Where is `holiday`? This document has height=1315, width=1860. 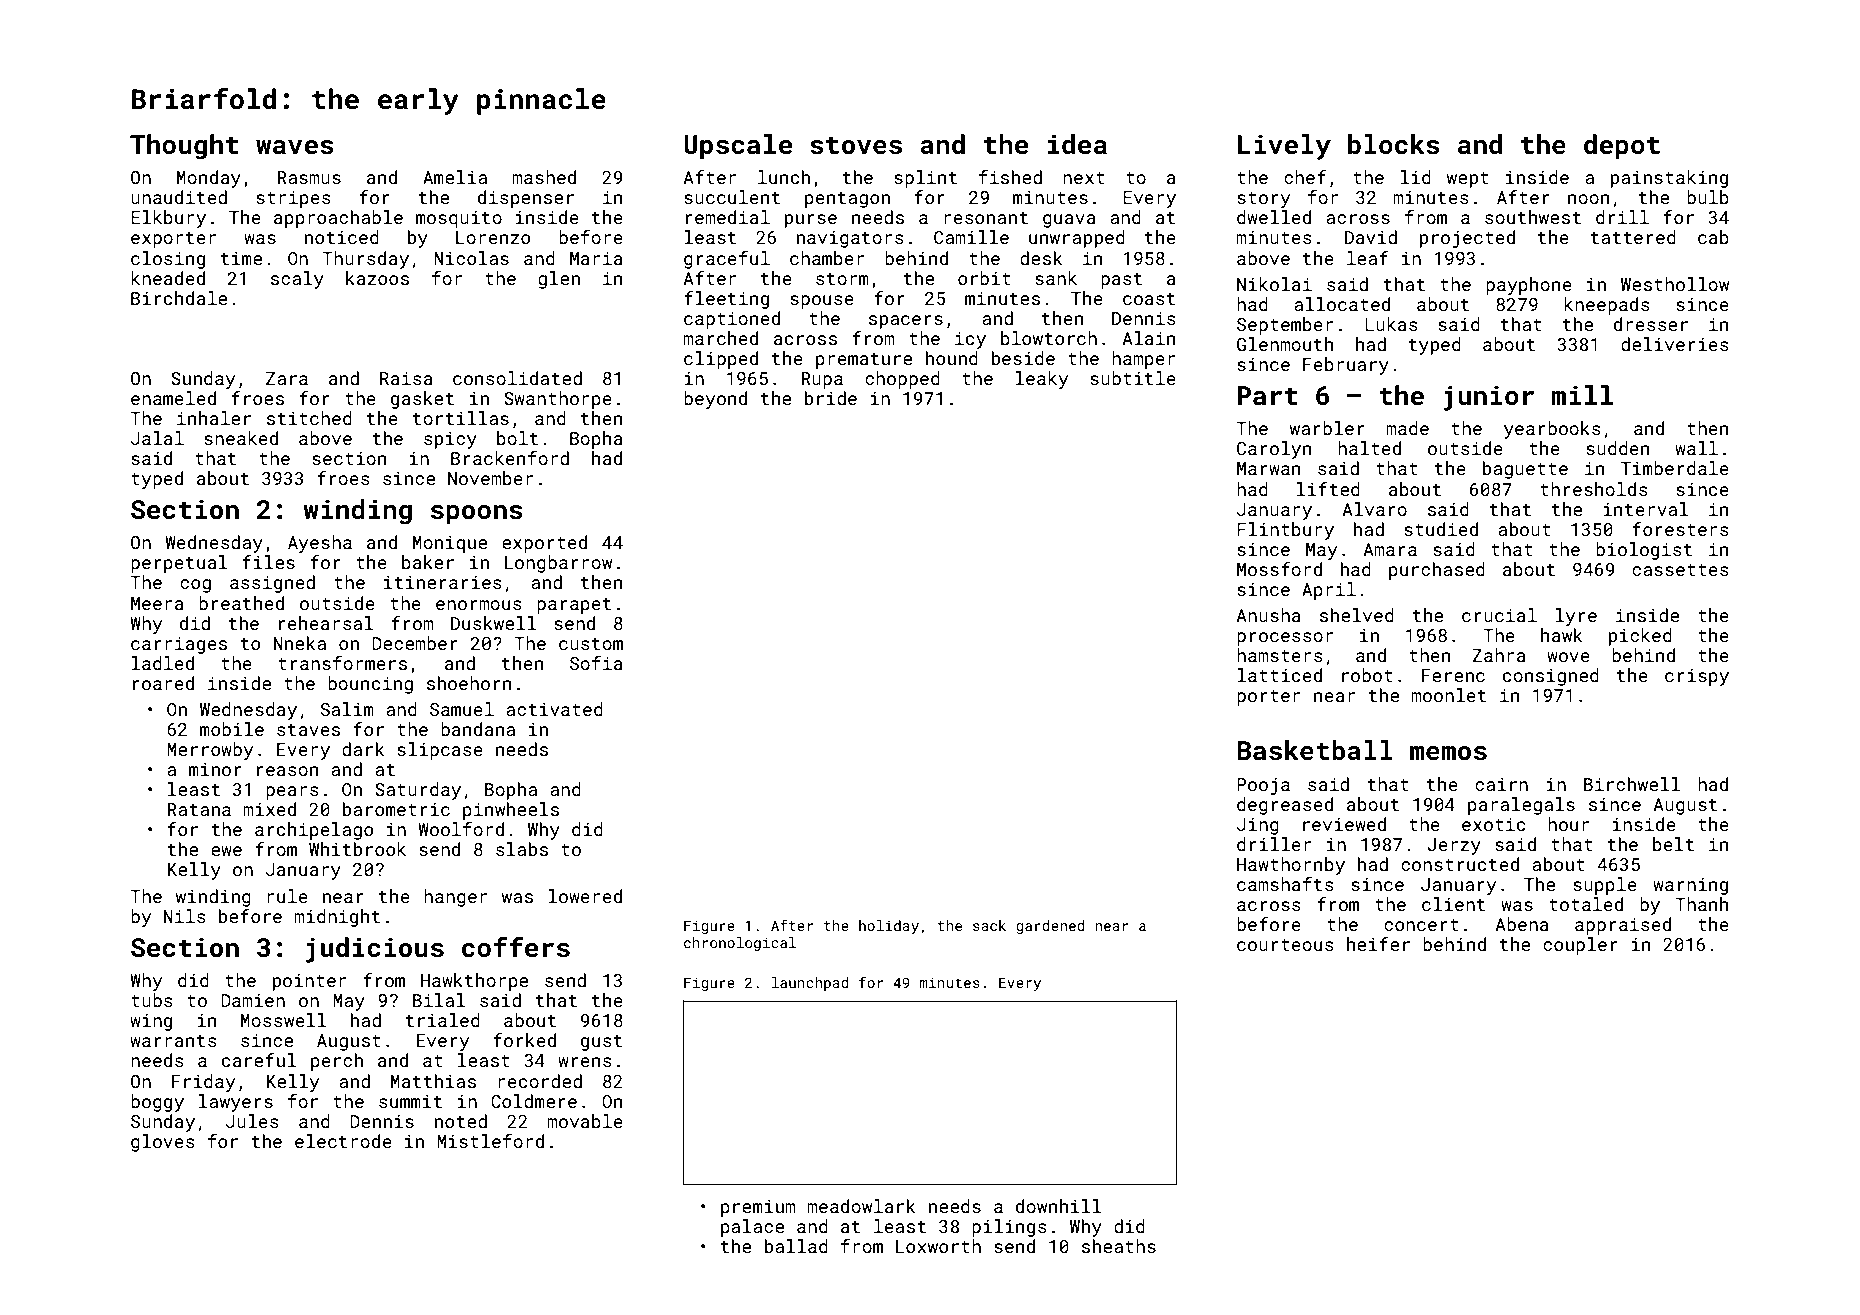
holiday is located at coordinates (889, 927).
